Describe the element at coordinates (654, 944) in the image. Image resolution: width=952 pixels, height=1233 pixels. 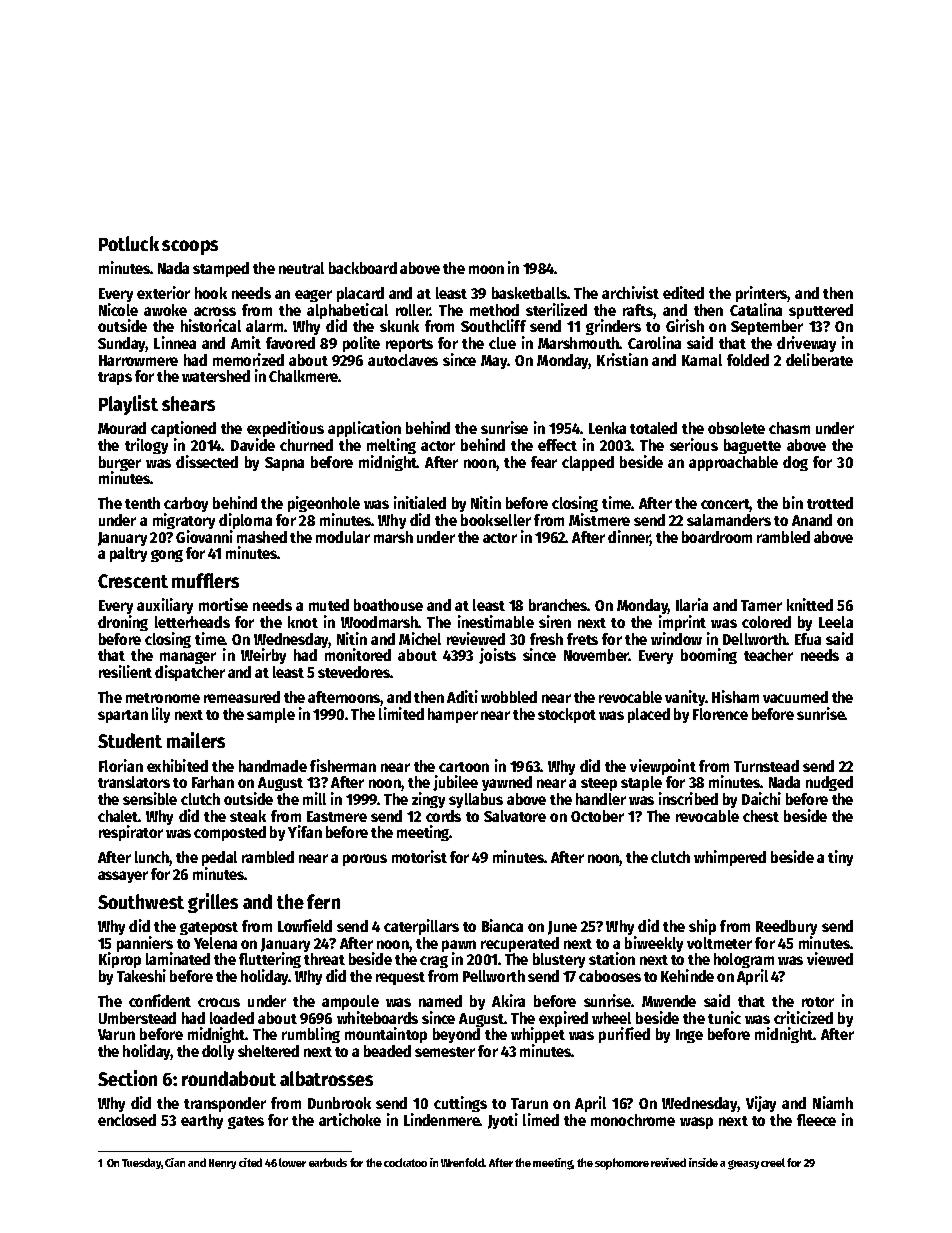
I see `biweekly` at that location.
